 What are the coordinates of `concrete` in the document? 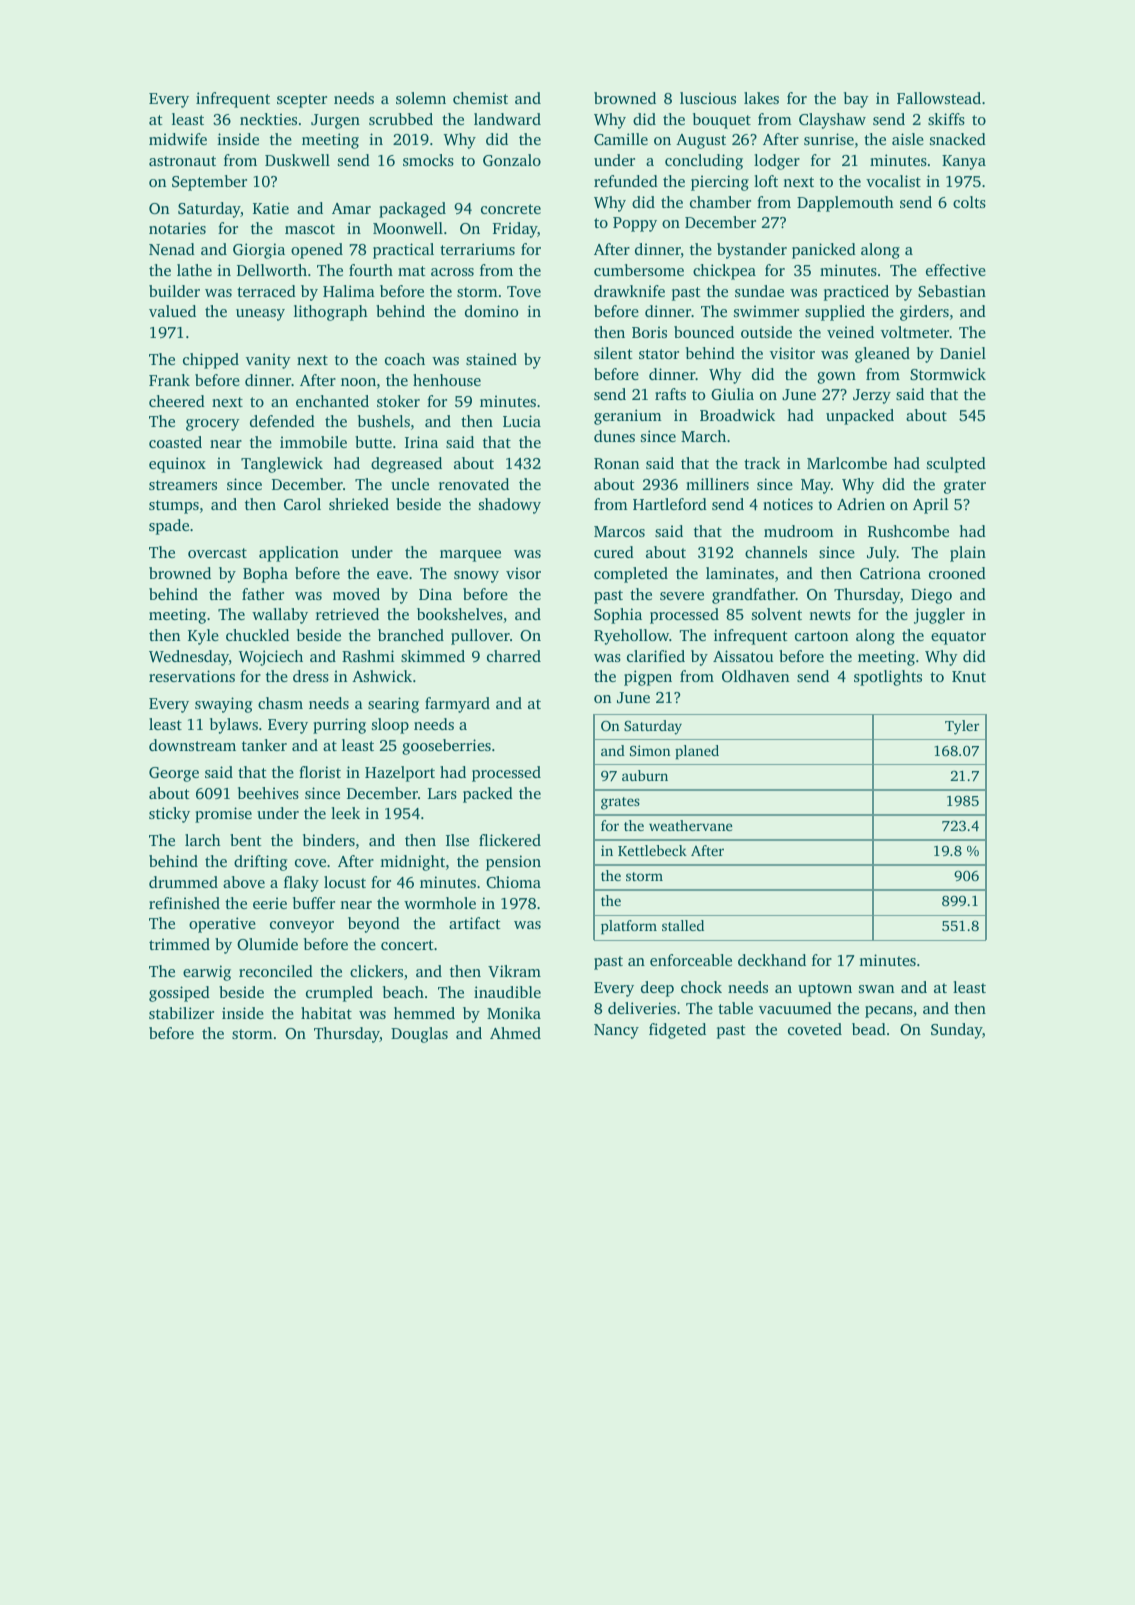 It's located at (511, 209).
